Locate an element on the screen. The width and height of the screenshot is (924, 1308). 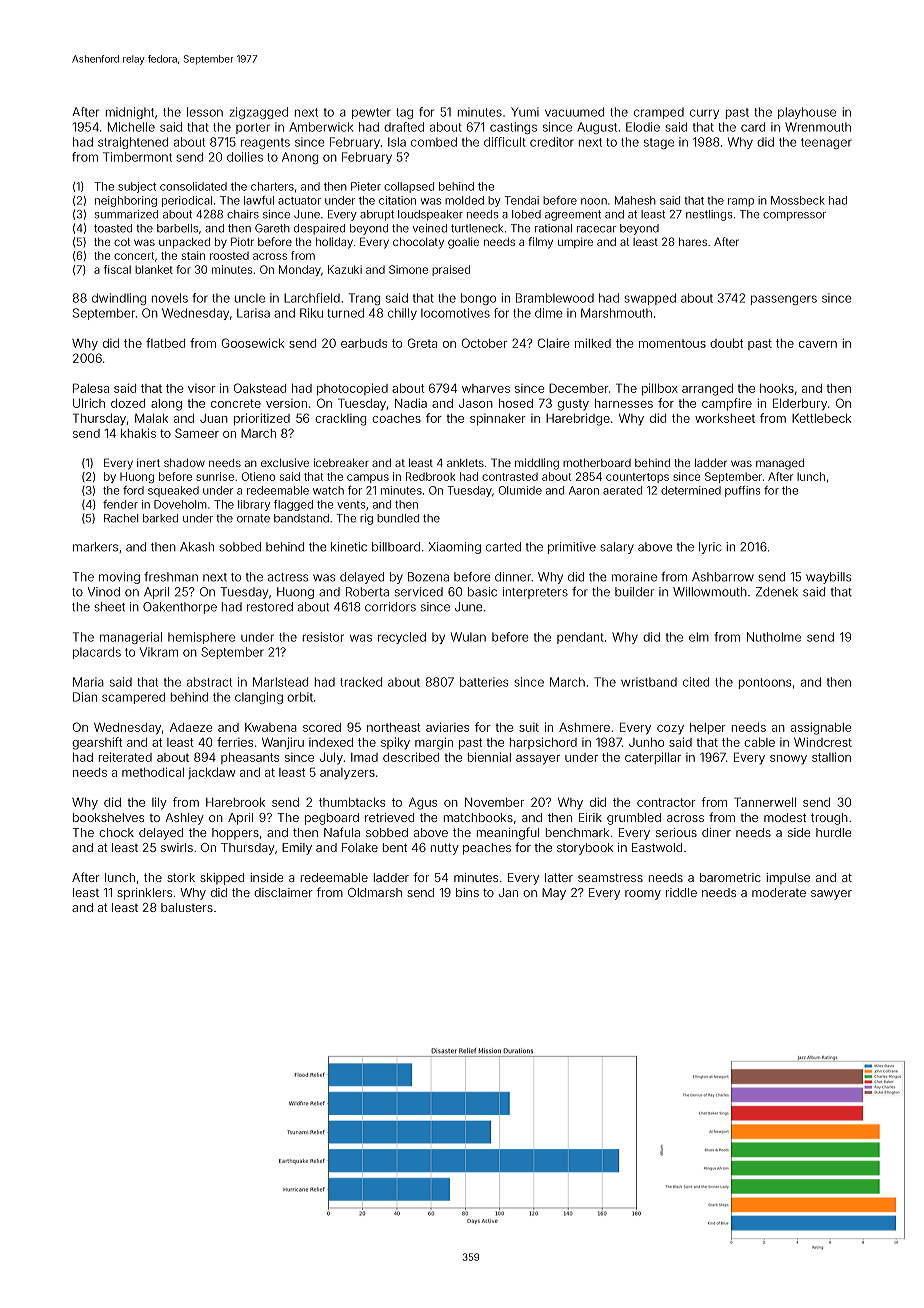
playhouse is located at coordinates (807, 113).
